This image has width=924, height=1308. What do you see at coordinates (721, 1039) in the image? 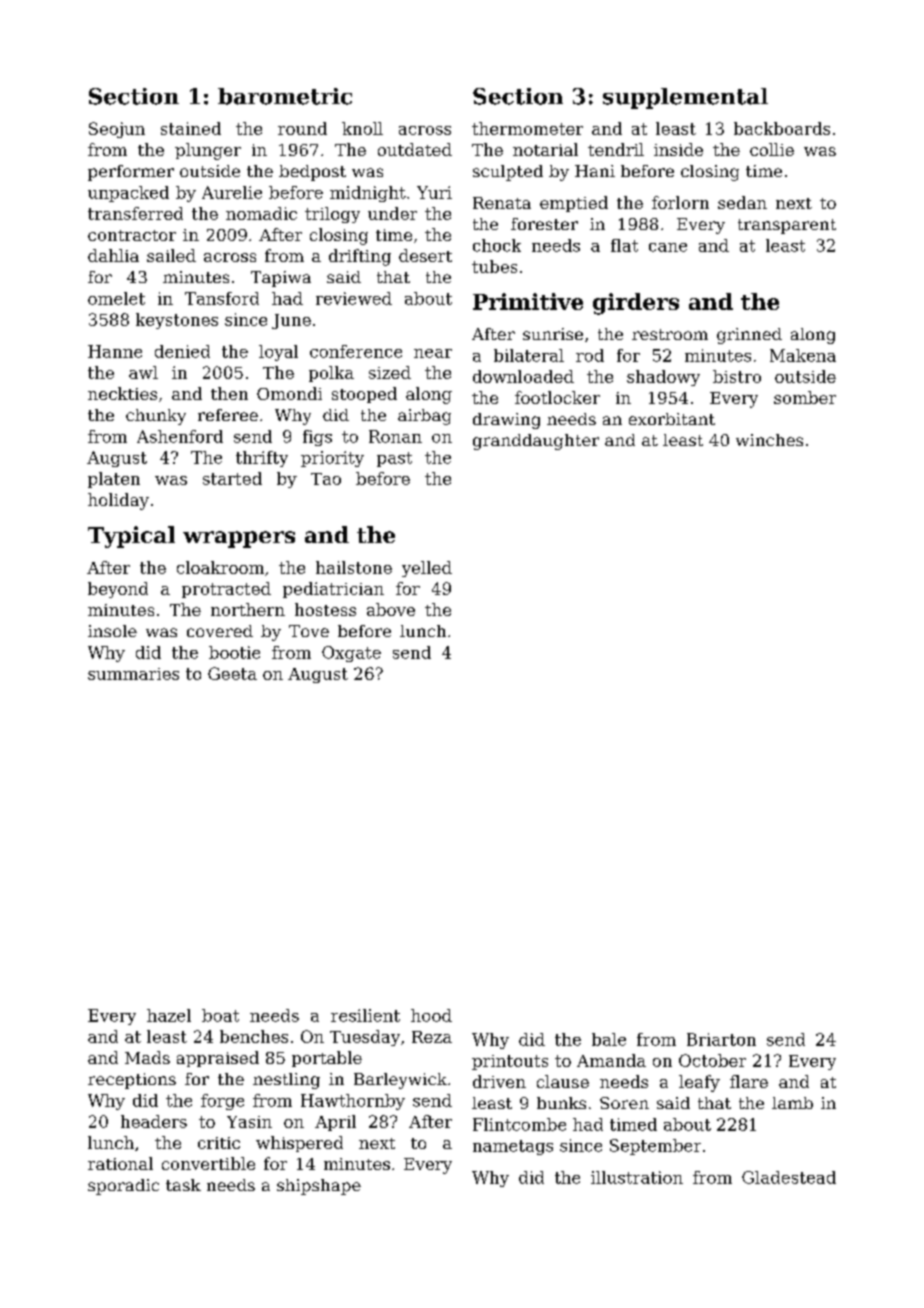
I see `Briarton` at bounding box center [721, 1039].
